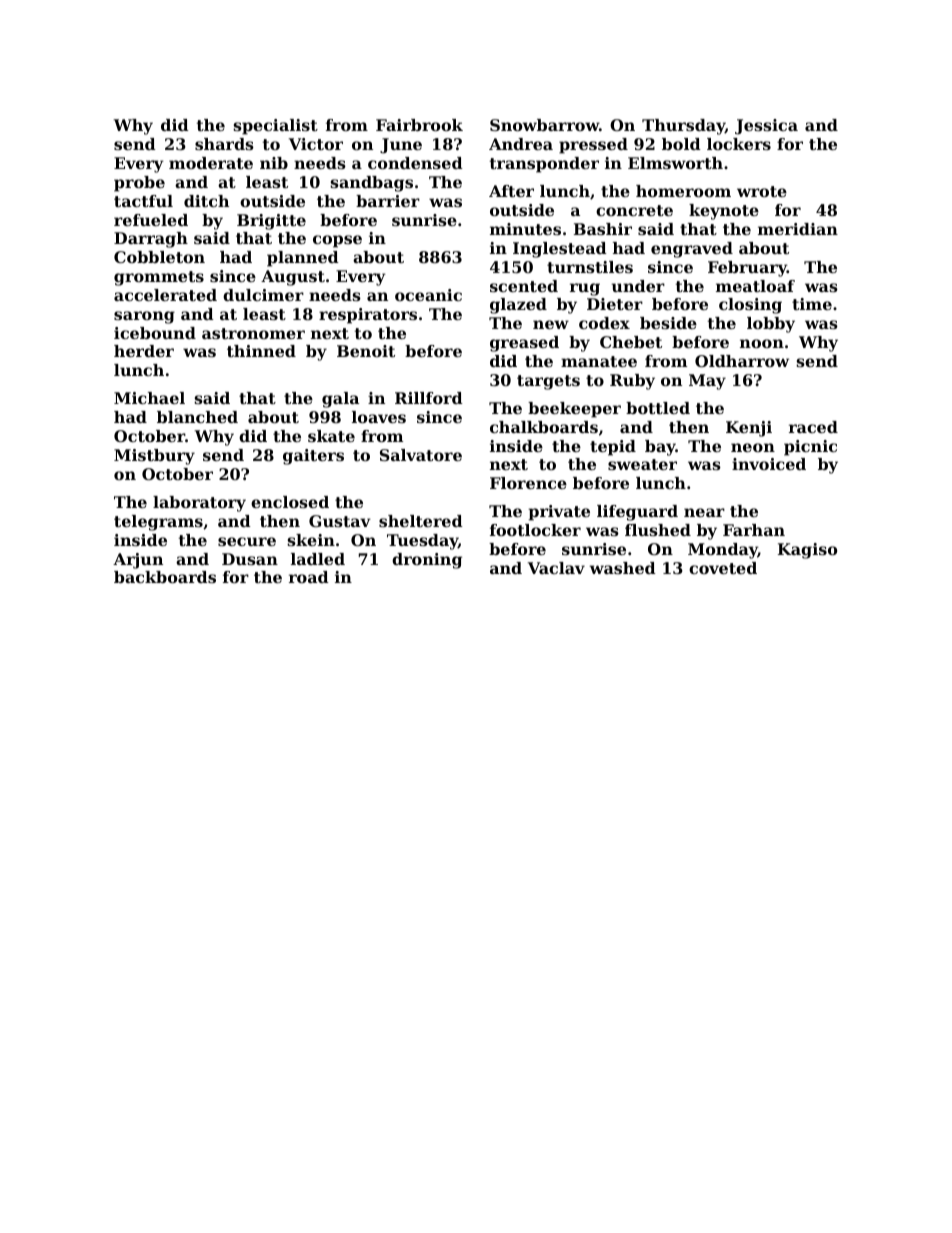 This screenshot has height=1233, width=952. What do you see at coordinates (144, 351) in the screenshot?
I see `herder` at bounding box center [144, 351].
